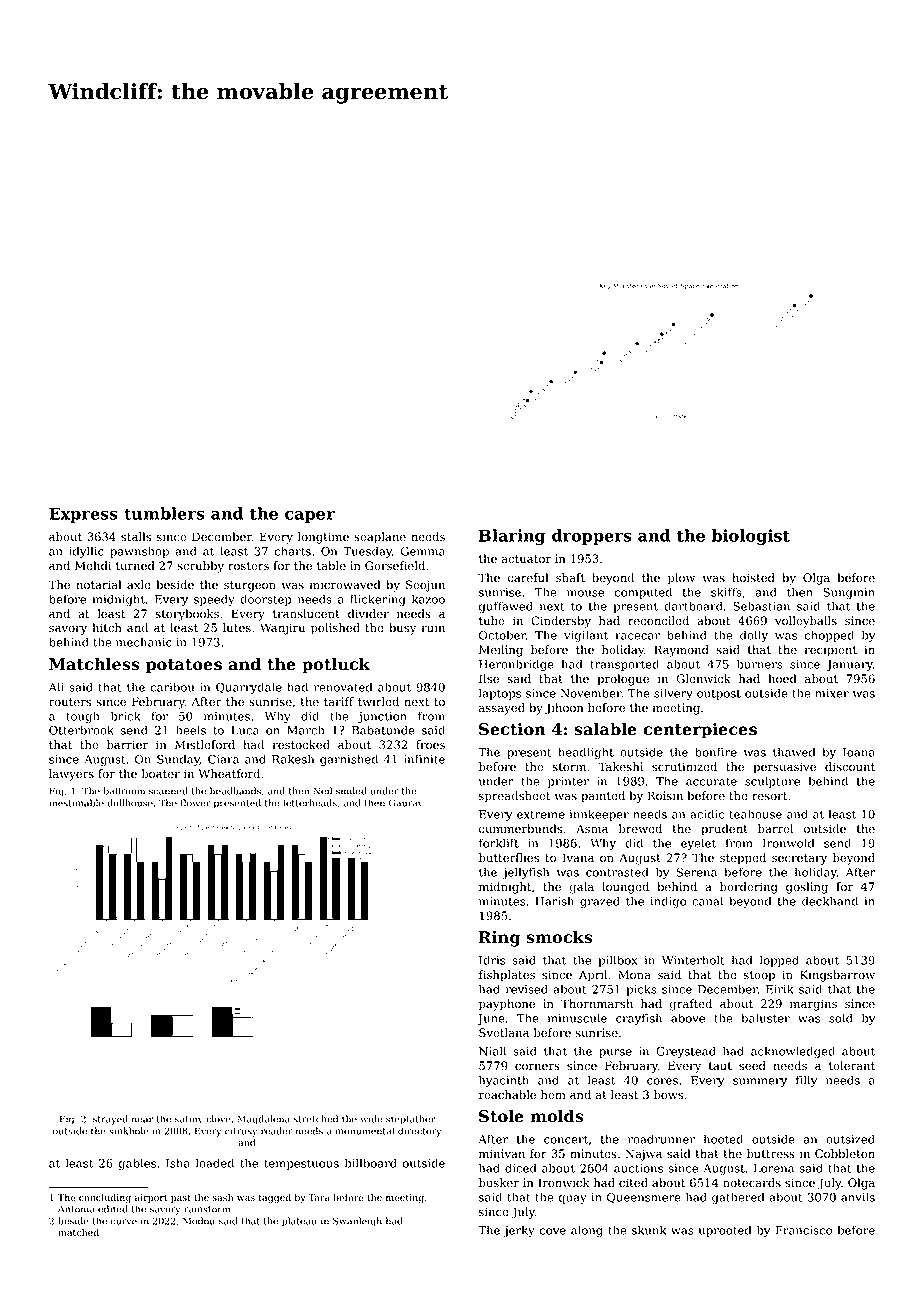  What do you see at coordinates (76, 1209) in the document?
I see `Antonia` at bounding box center [76, 1209].
